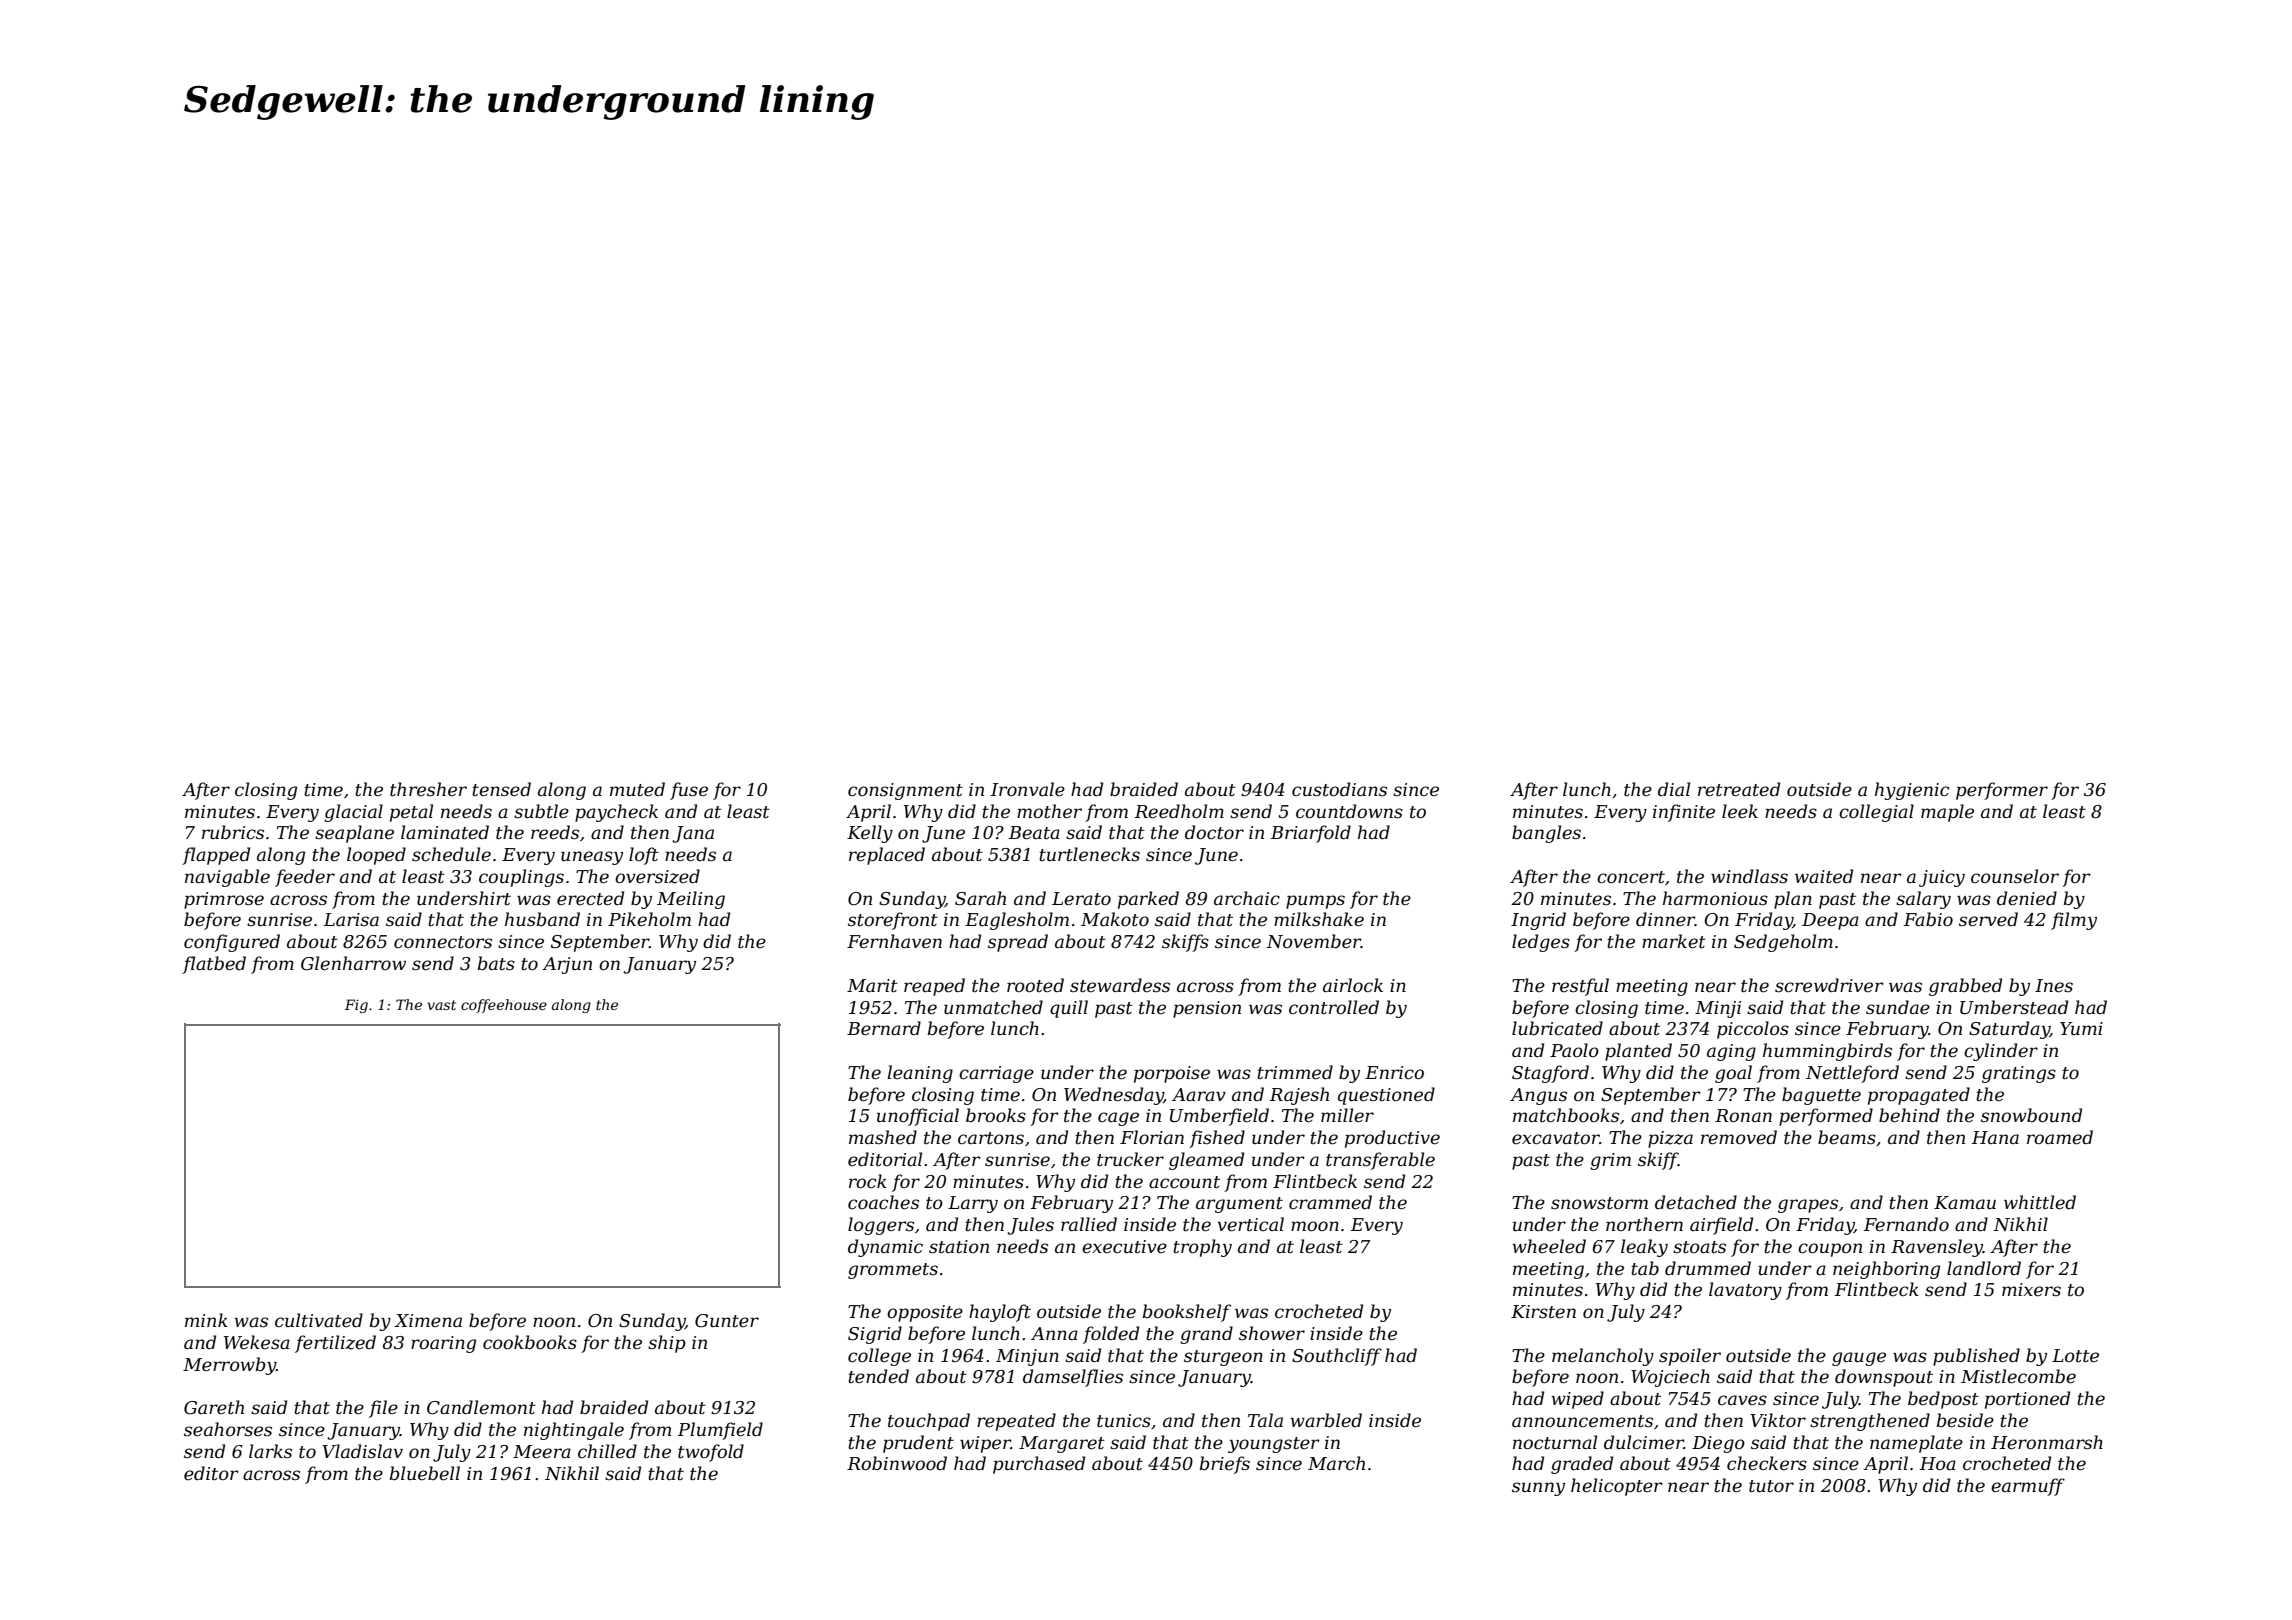  Describe the element at coordinates (1538, 1489) in the document. I see `sunny` at that location.
